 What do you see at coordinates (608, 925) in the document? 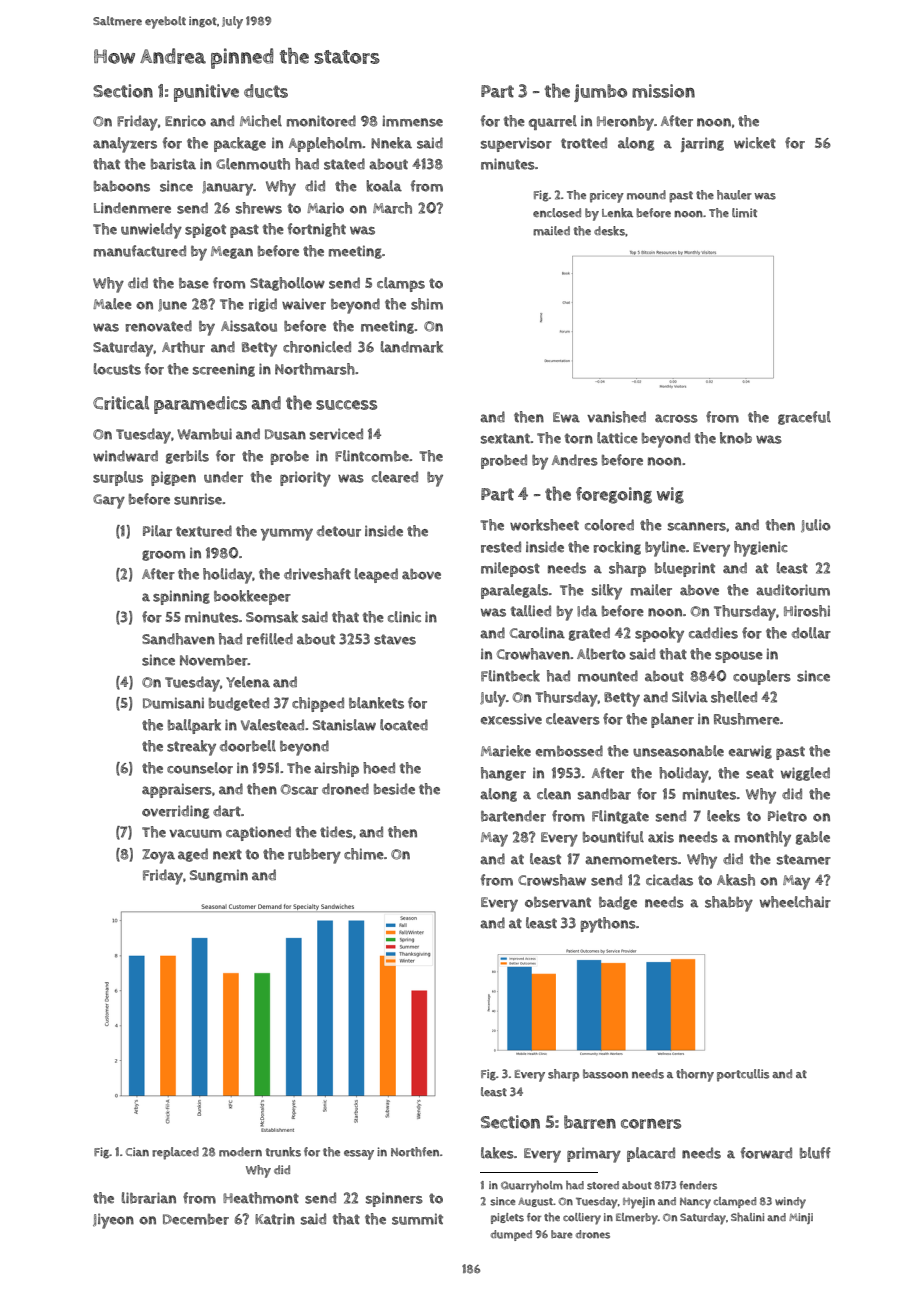
I see `pythons` at bounding box center [608, 925].
